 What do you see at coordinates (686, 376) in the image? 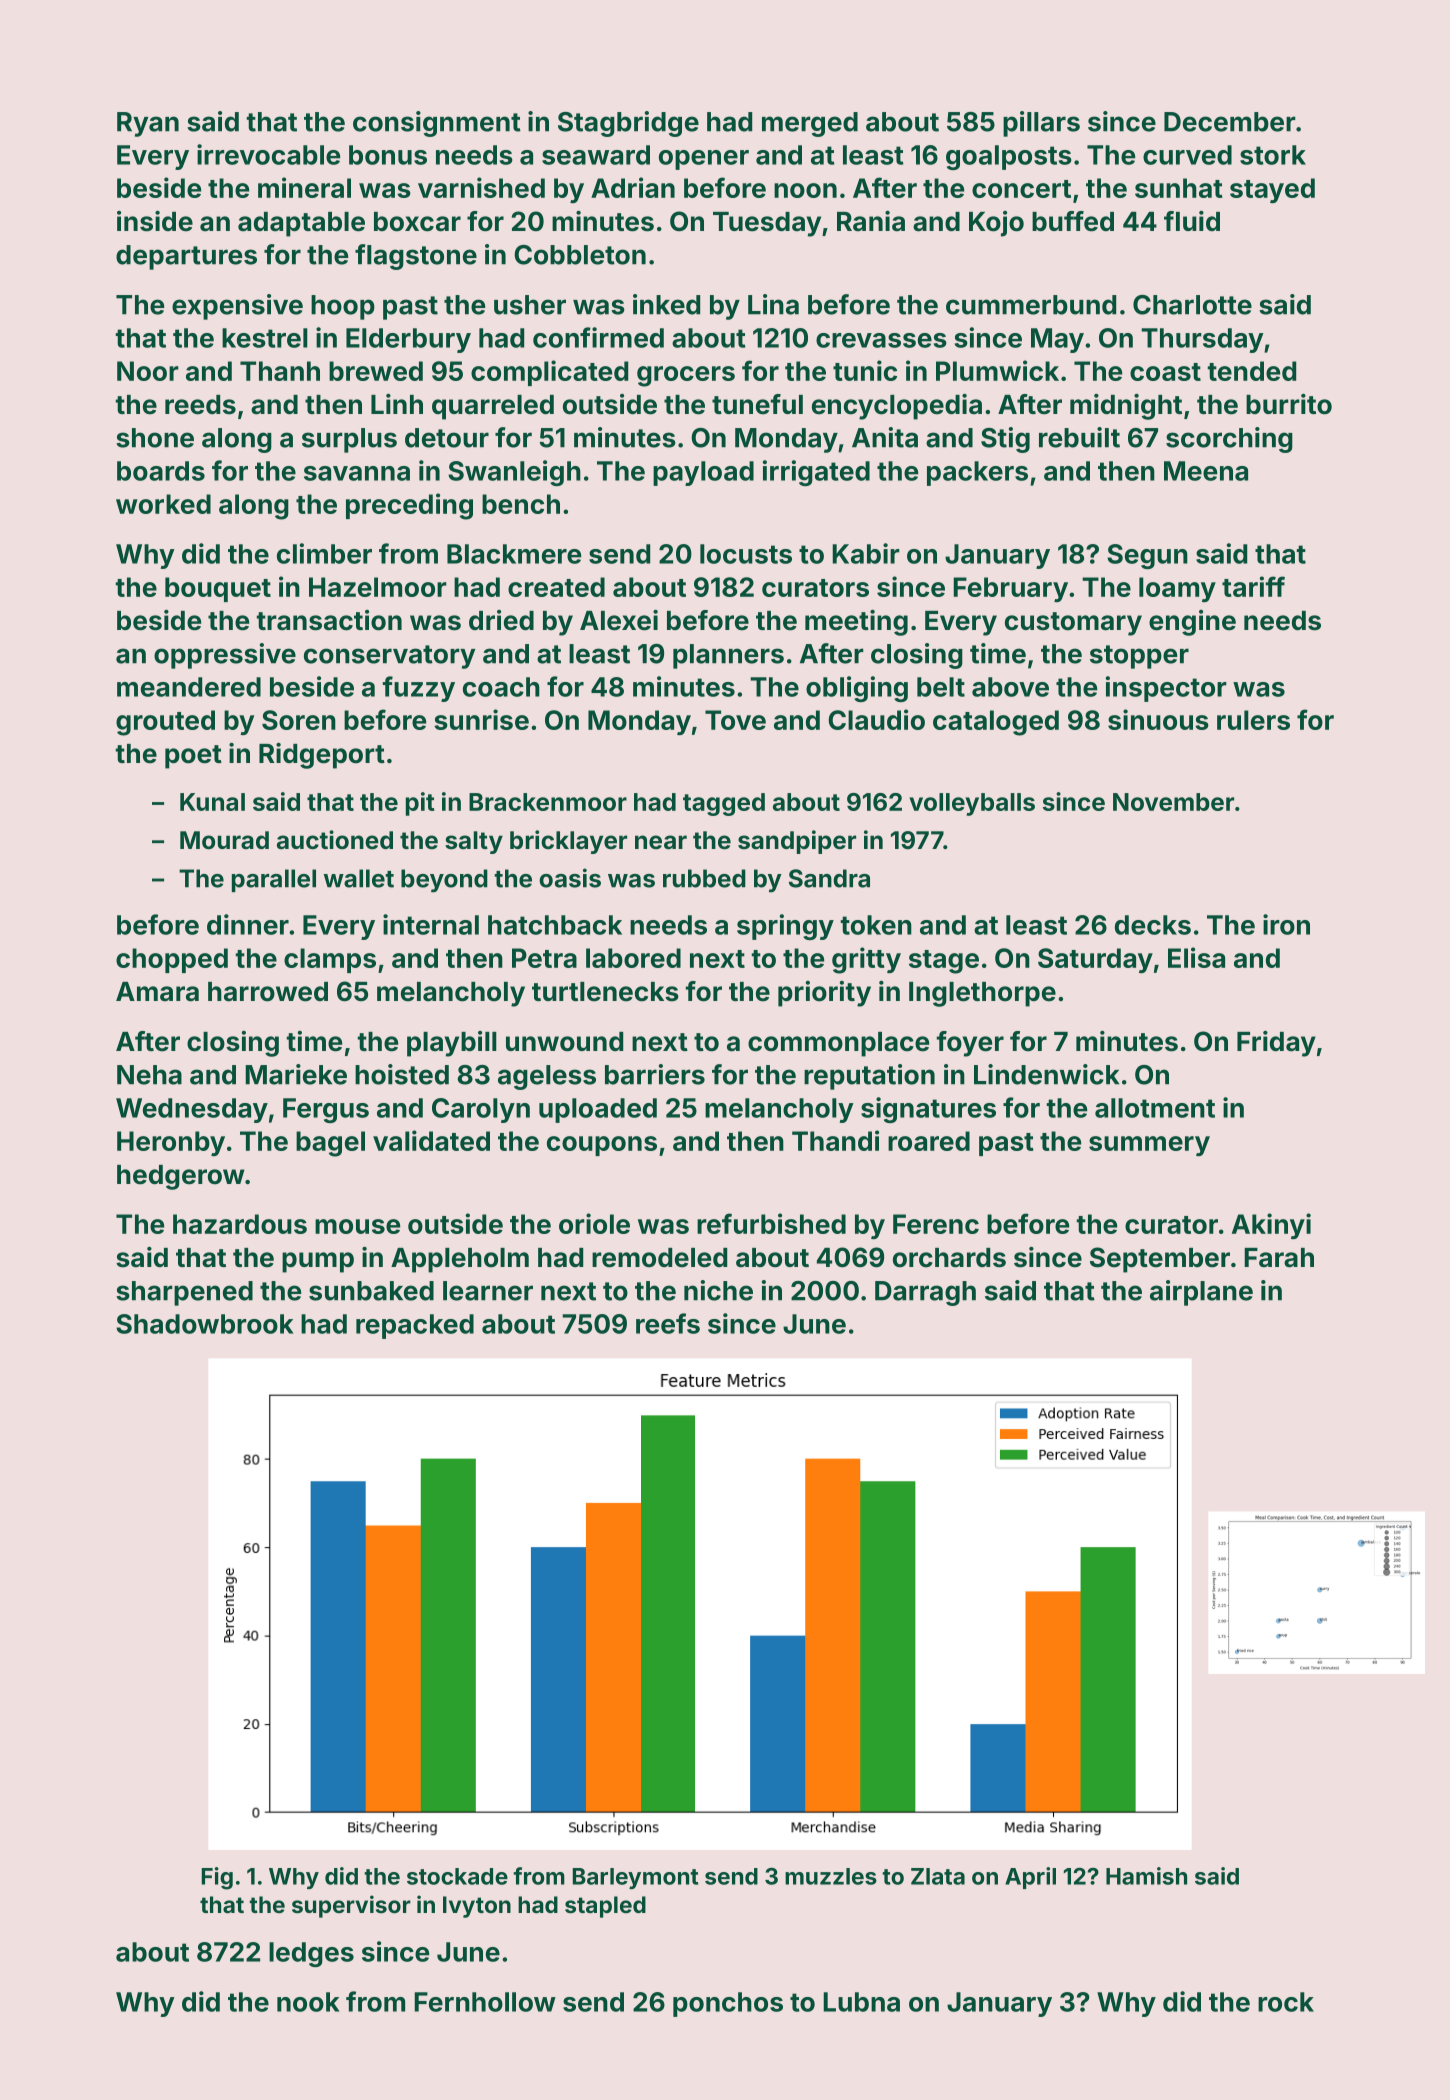
I see `grocers` at bounding box center [686, 376].
